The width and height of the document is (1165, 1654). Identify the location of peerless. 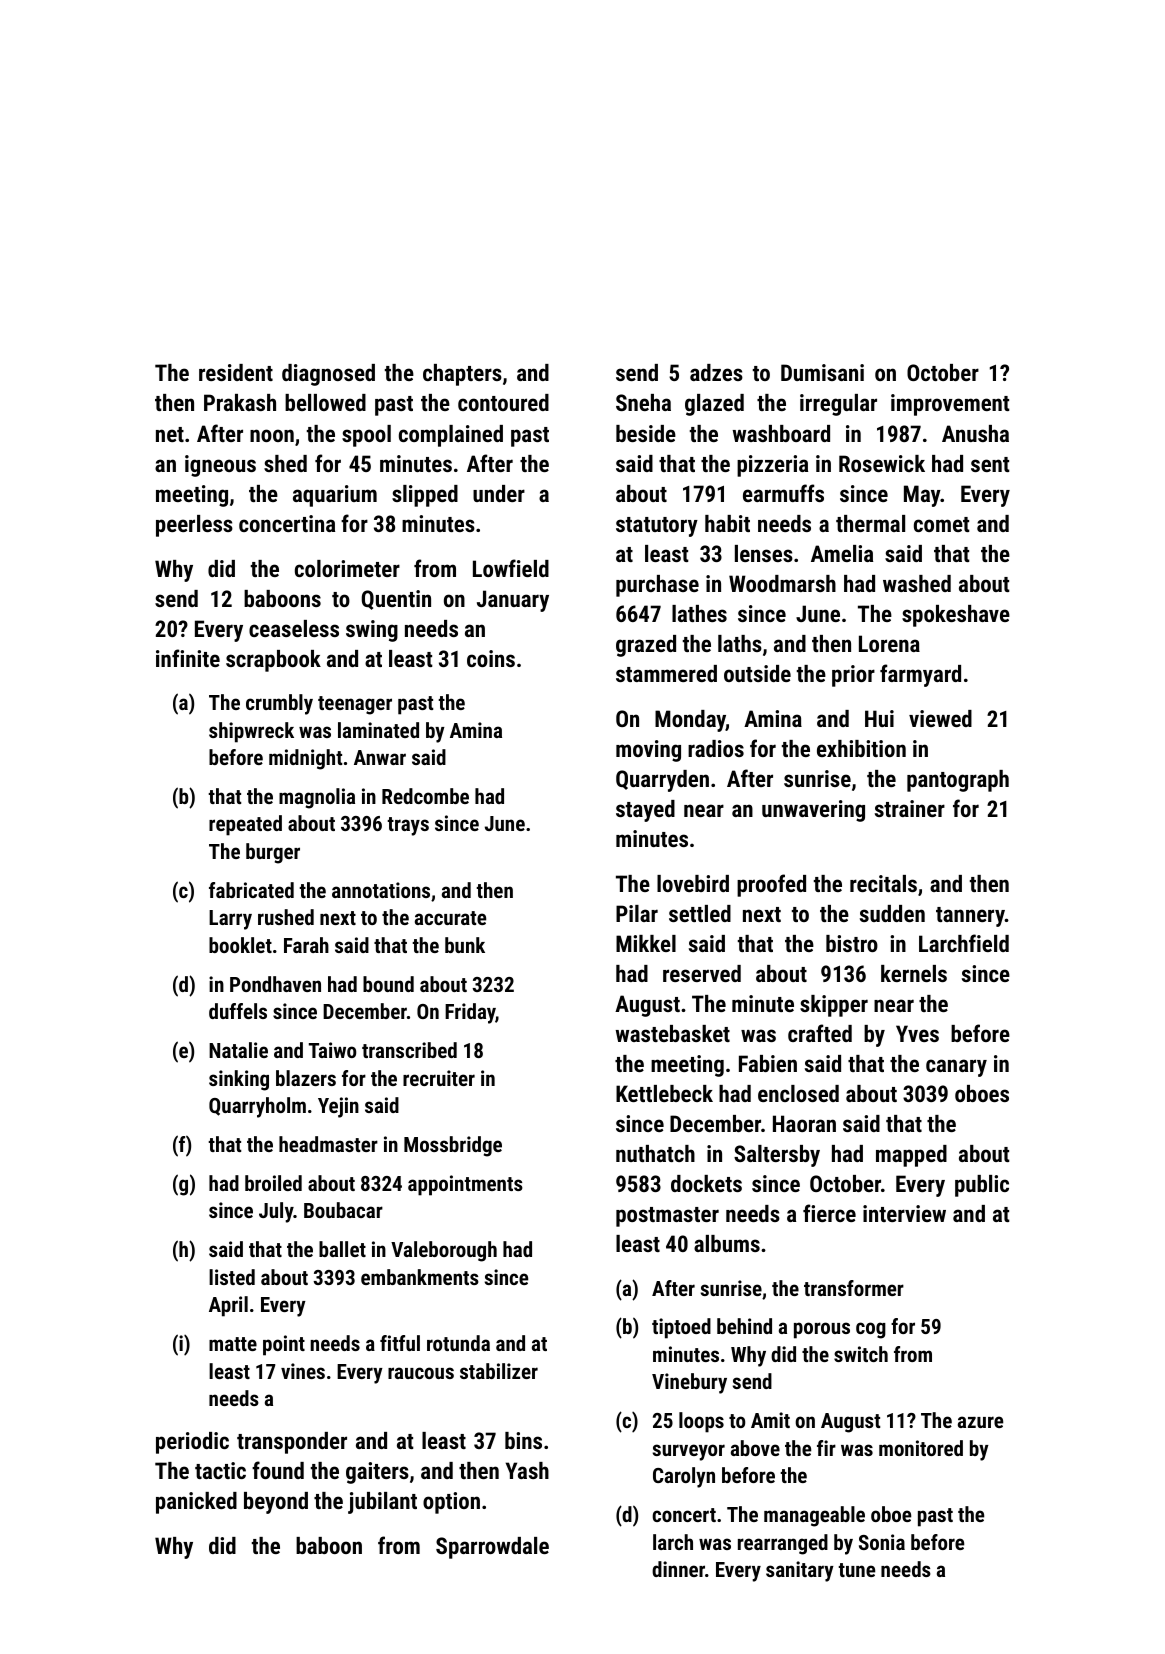
(194, 526).
